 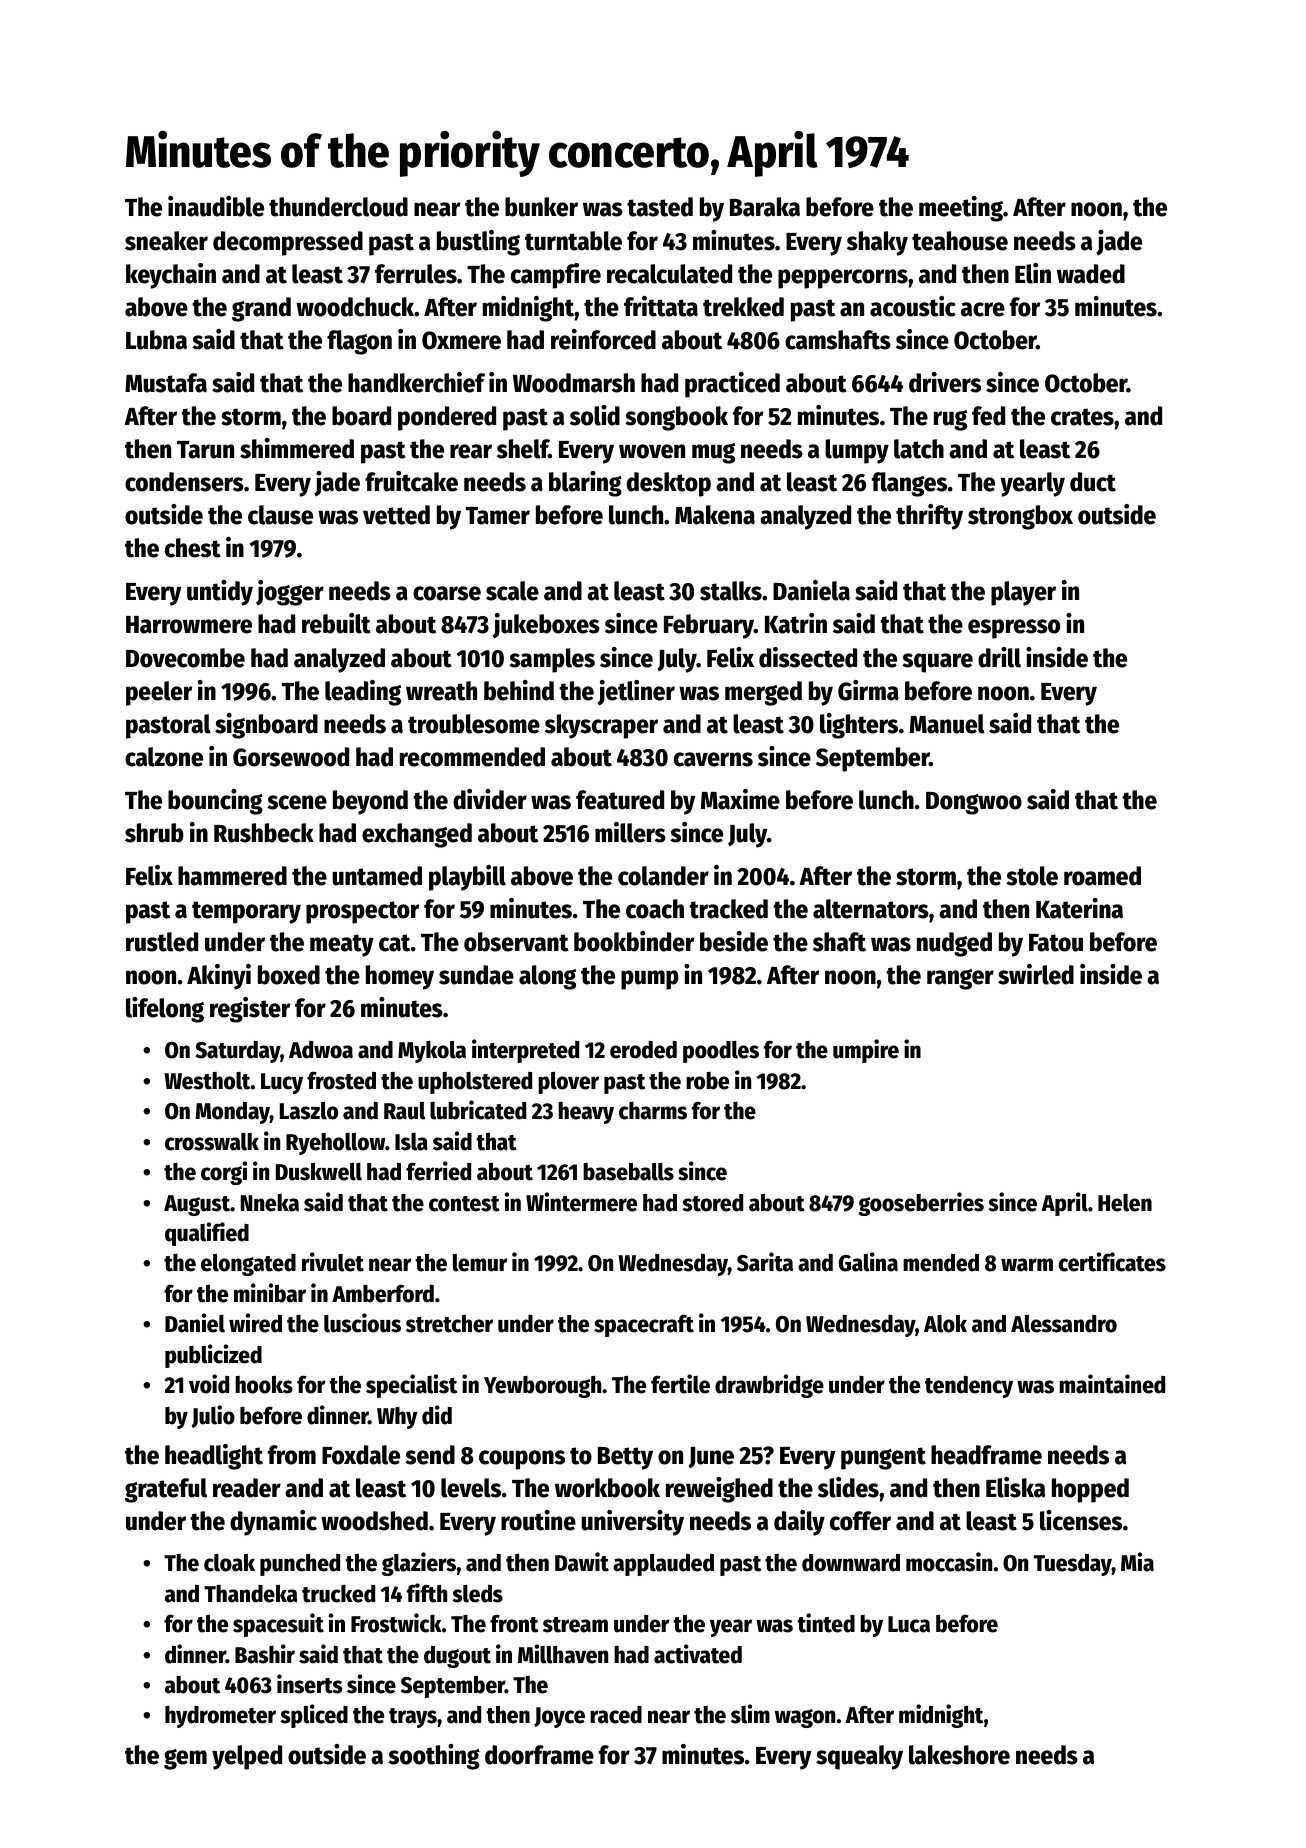 What do you see at coordinates (1090, 1490) in the image?
I see `hopped` at bounding box center [1090, 1490].
